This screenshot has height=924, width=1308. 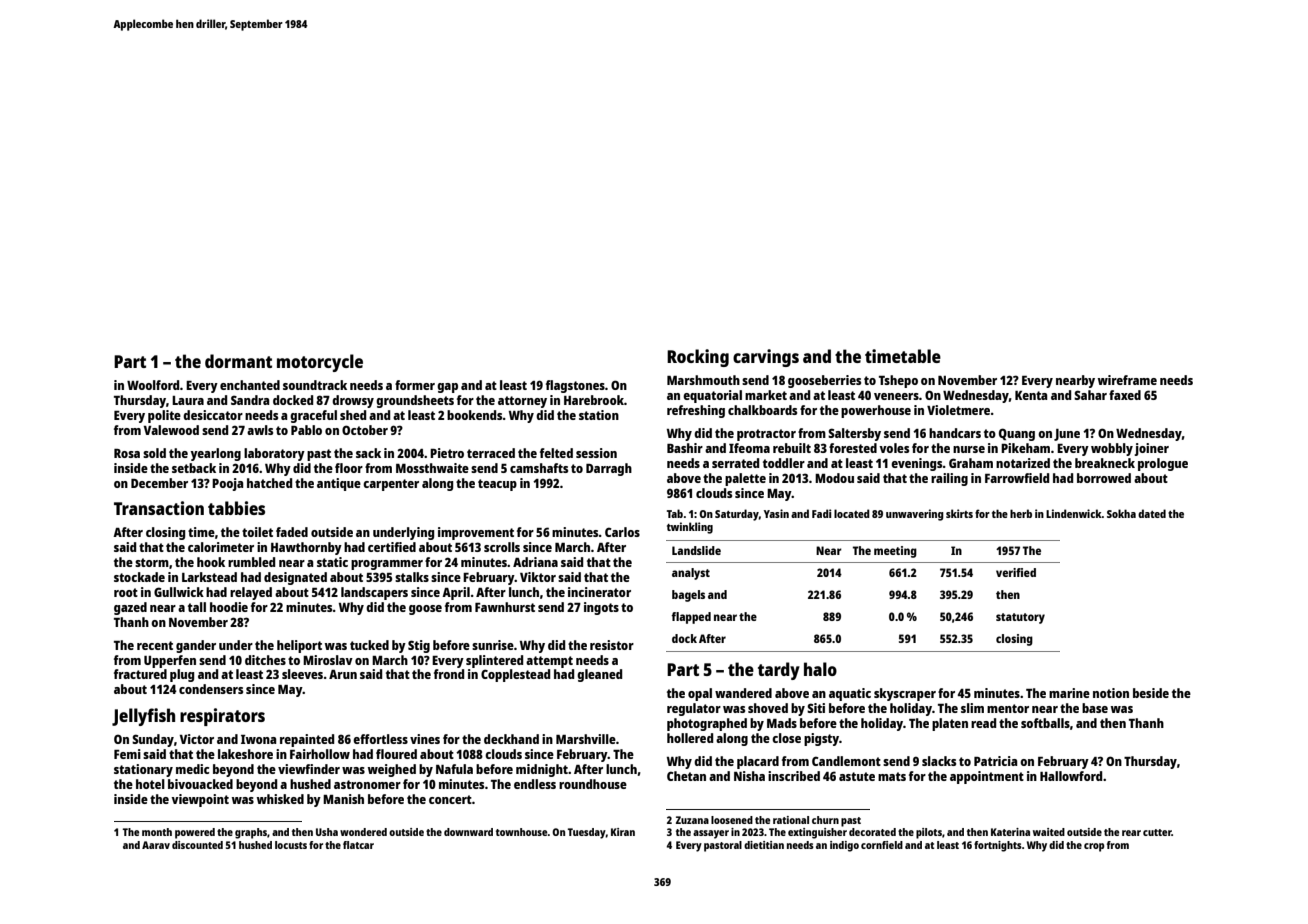 What do you see at coordinates (306, 430) in the screenshot?
I see `Pablo` at bounding box center [306, 430].
